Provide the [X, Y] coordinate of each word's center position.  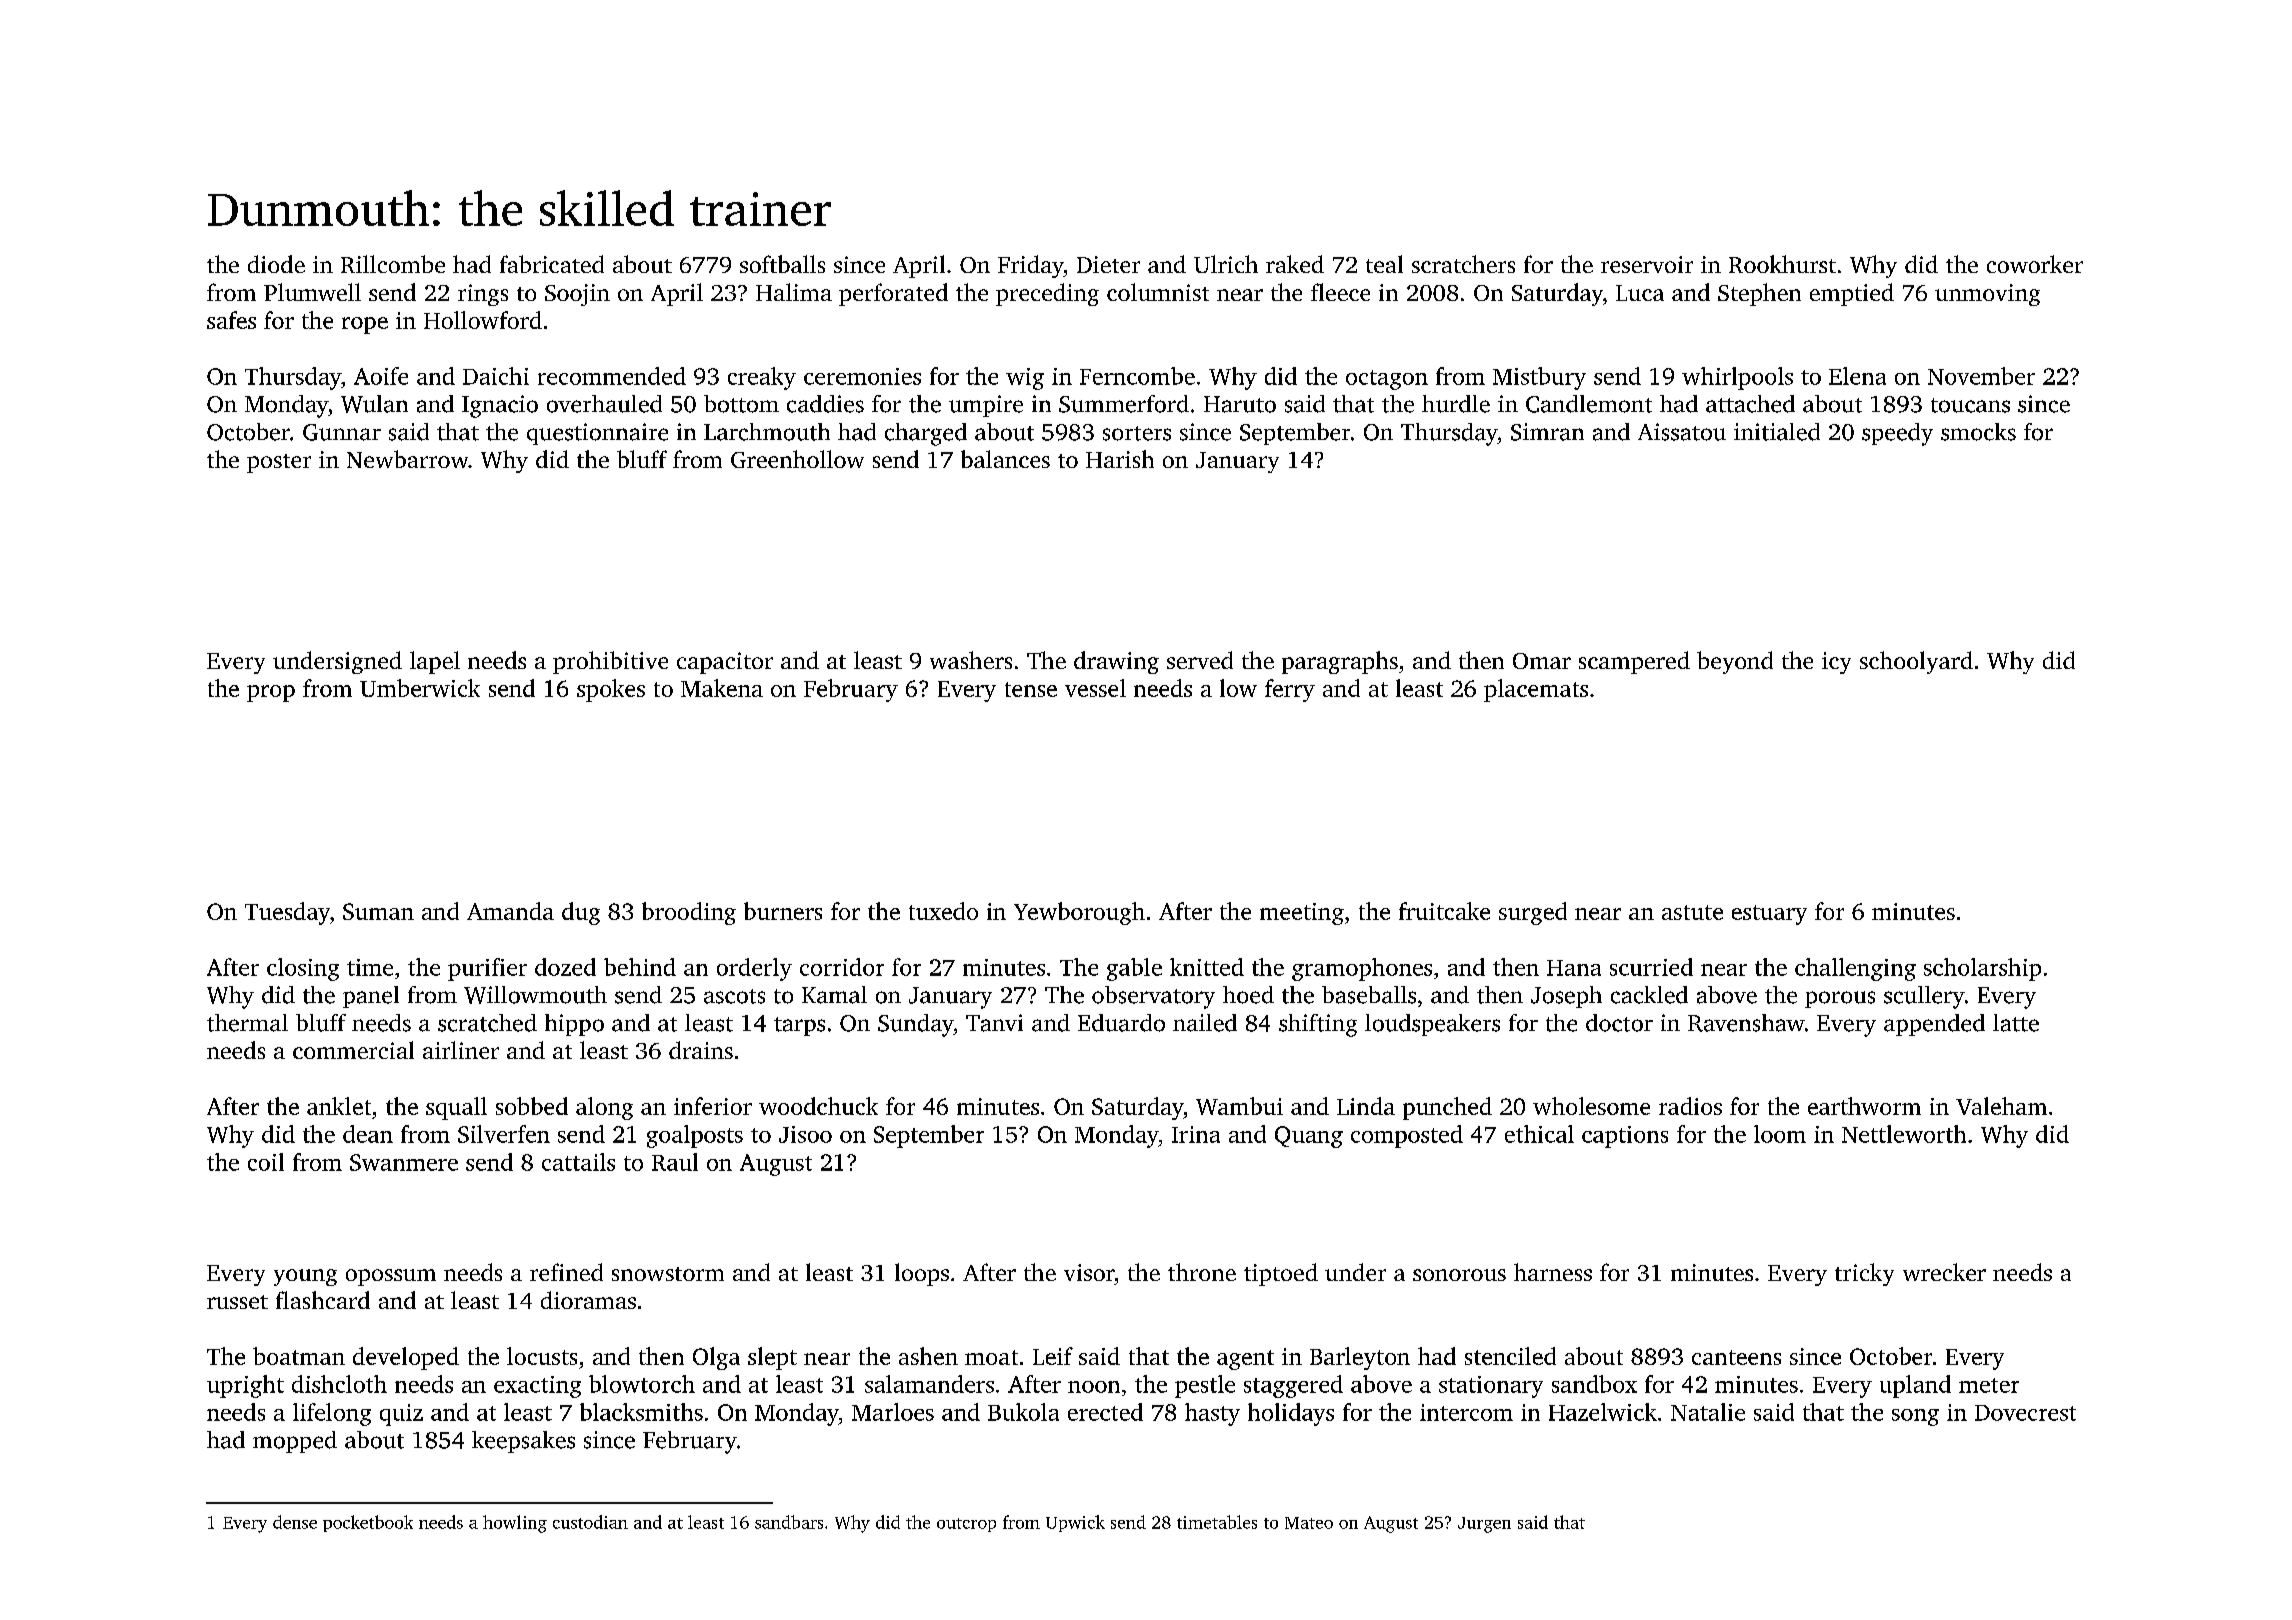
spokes [611, 690]
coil [266, 1162]
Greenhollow [797, 459]
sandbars [789, 1522]
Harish [1120, 459]
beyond [1735, 662]
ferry [1290, 690]
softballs [782, 264]
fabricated [552, 264]
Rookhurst [1782, 264]
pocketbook [368, 1523]
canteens [1736, 1357]
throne [1202, 1272]
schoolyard [1916, 662]
